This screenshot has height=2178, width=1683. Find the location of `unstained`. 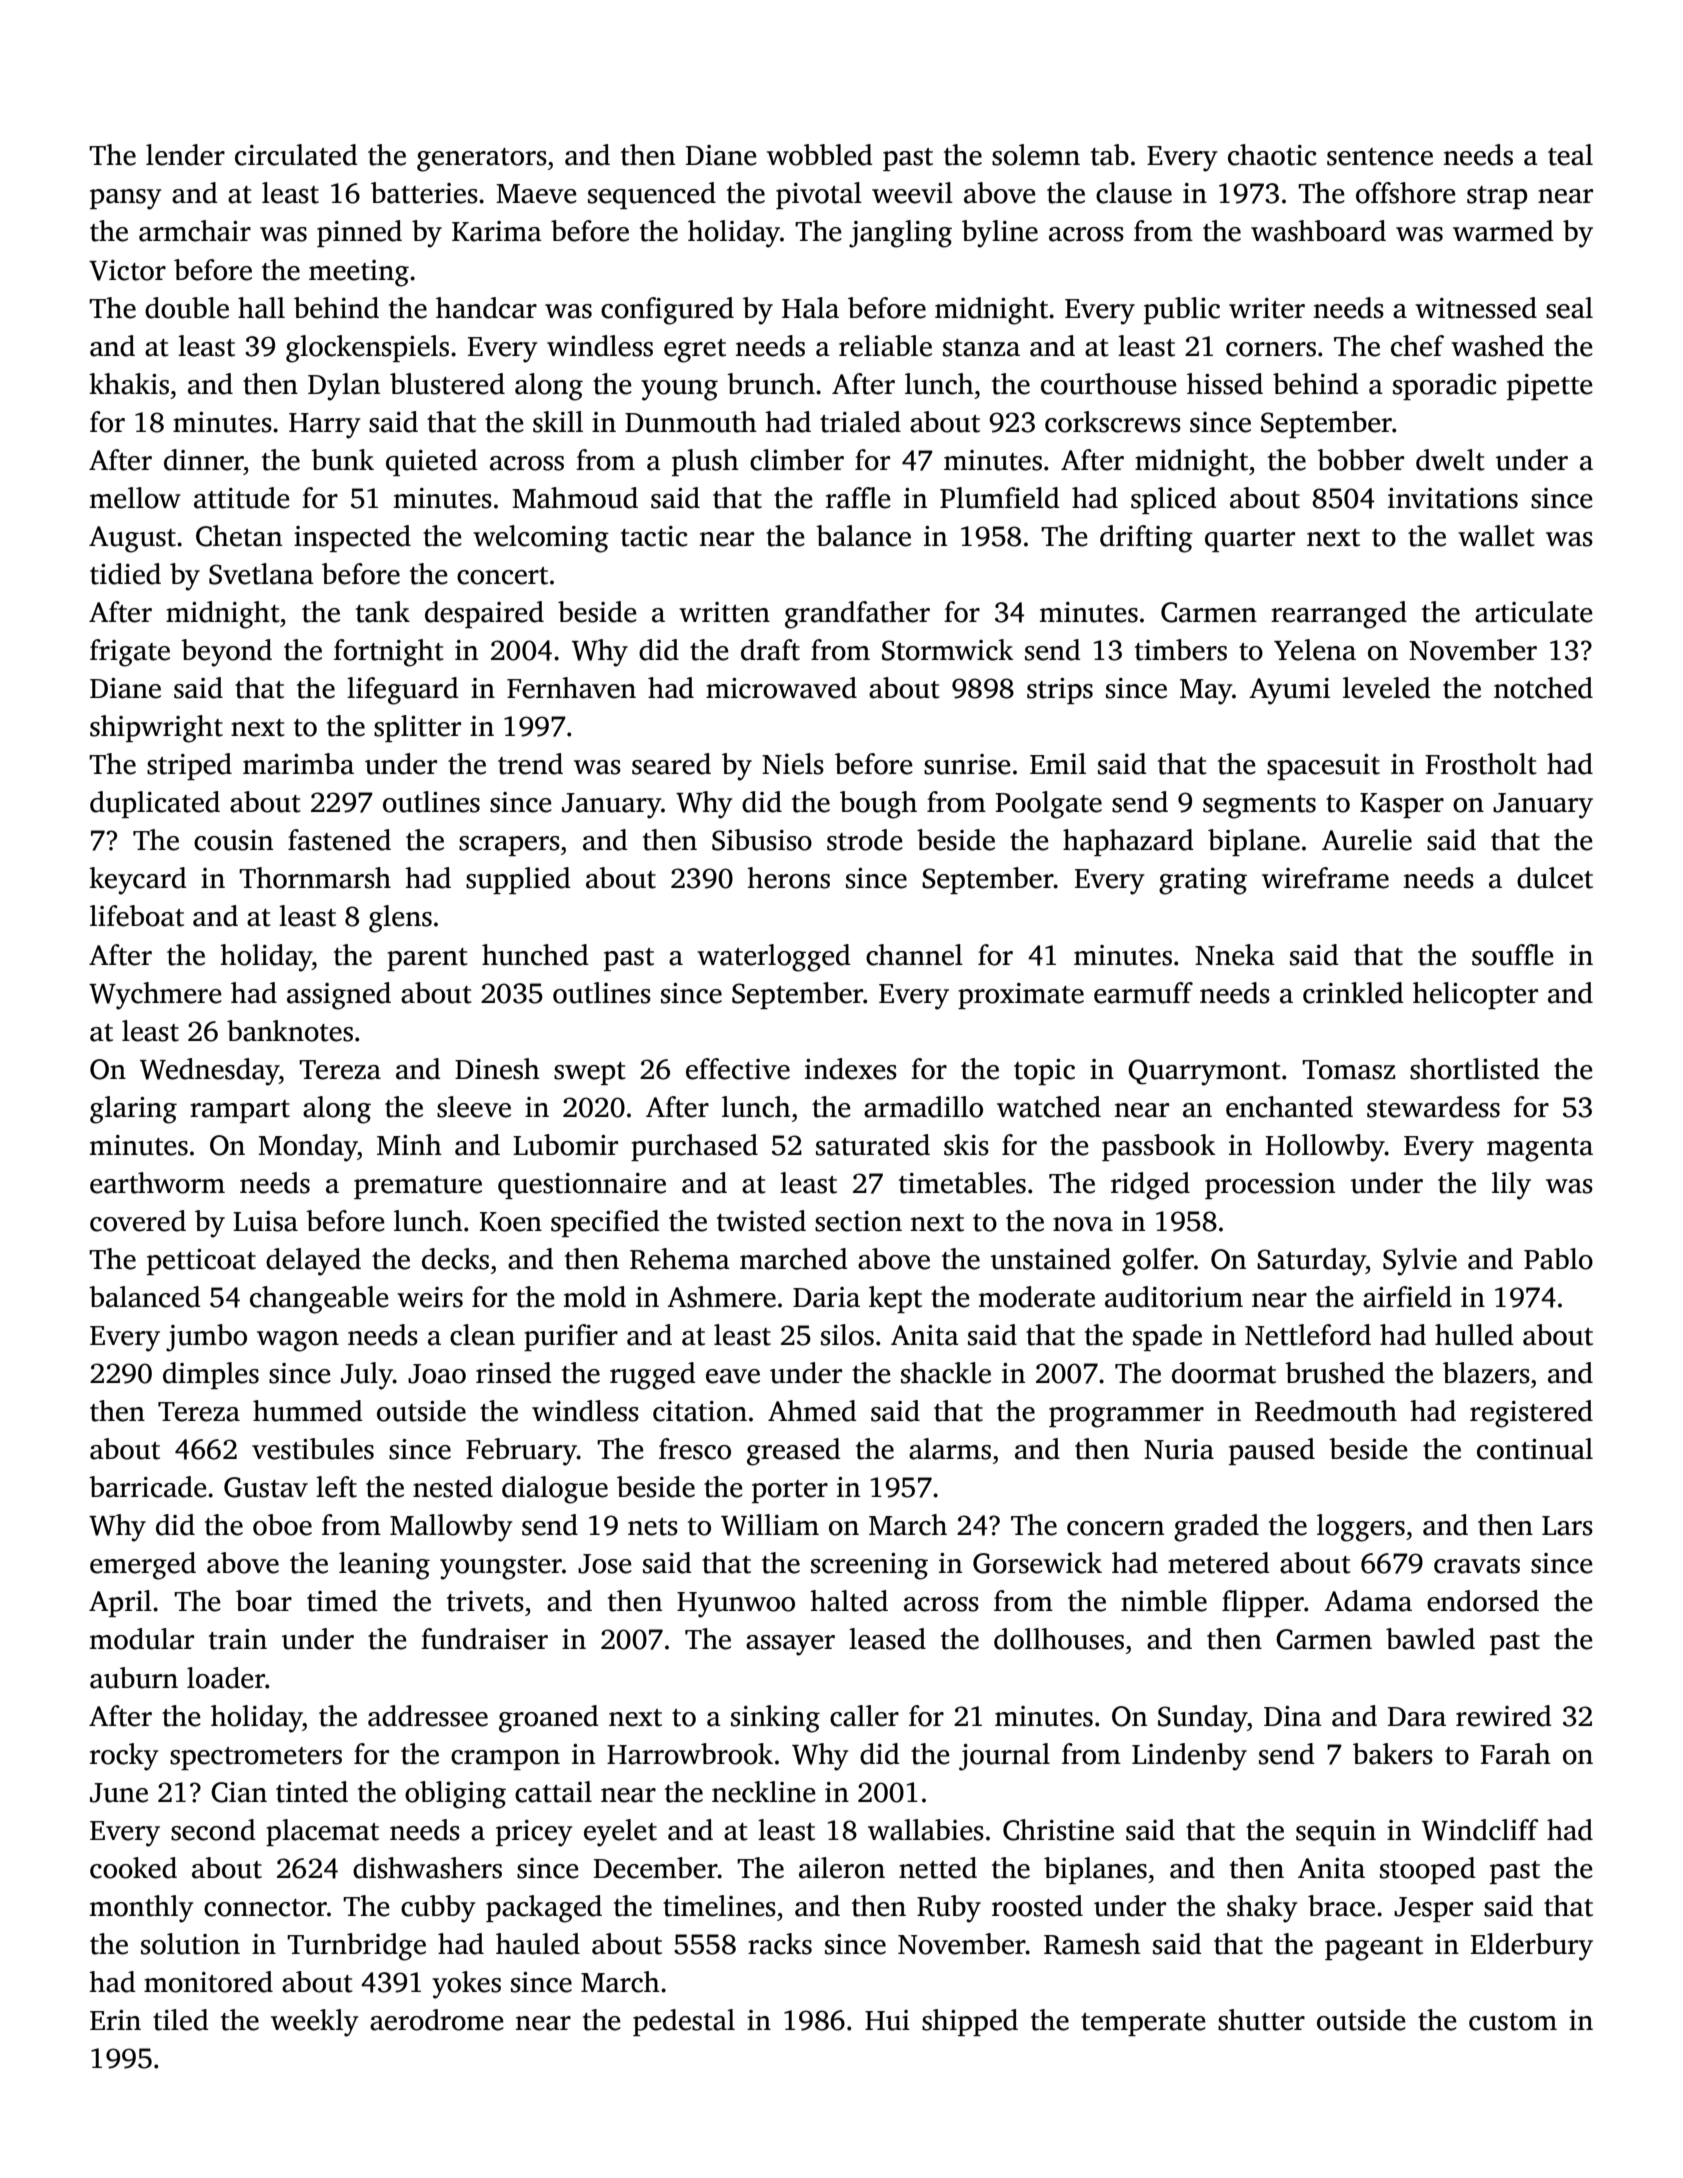

unstained is located at coordinates (1051, 1259).
